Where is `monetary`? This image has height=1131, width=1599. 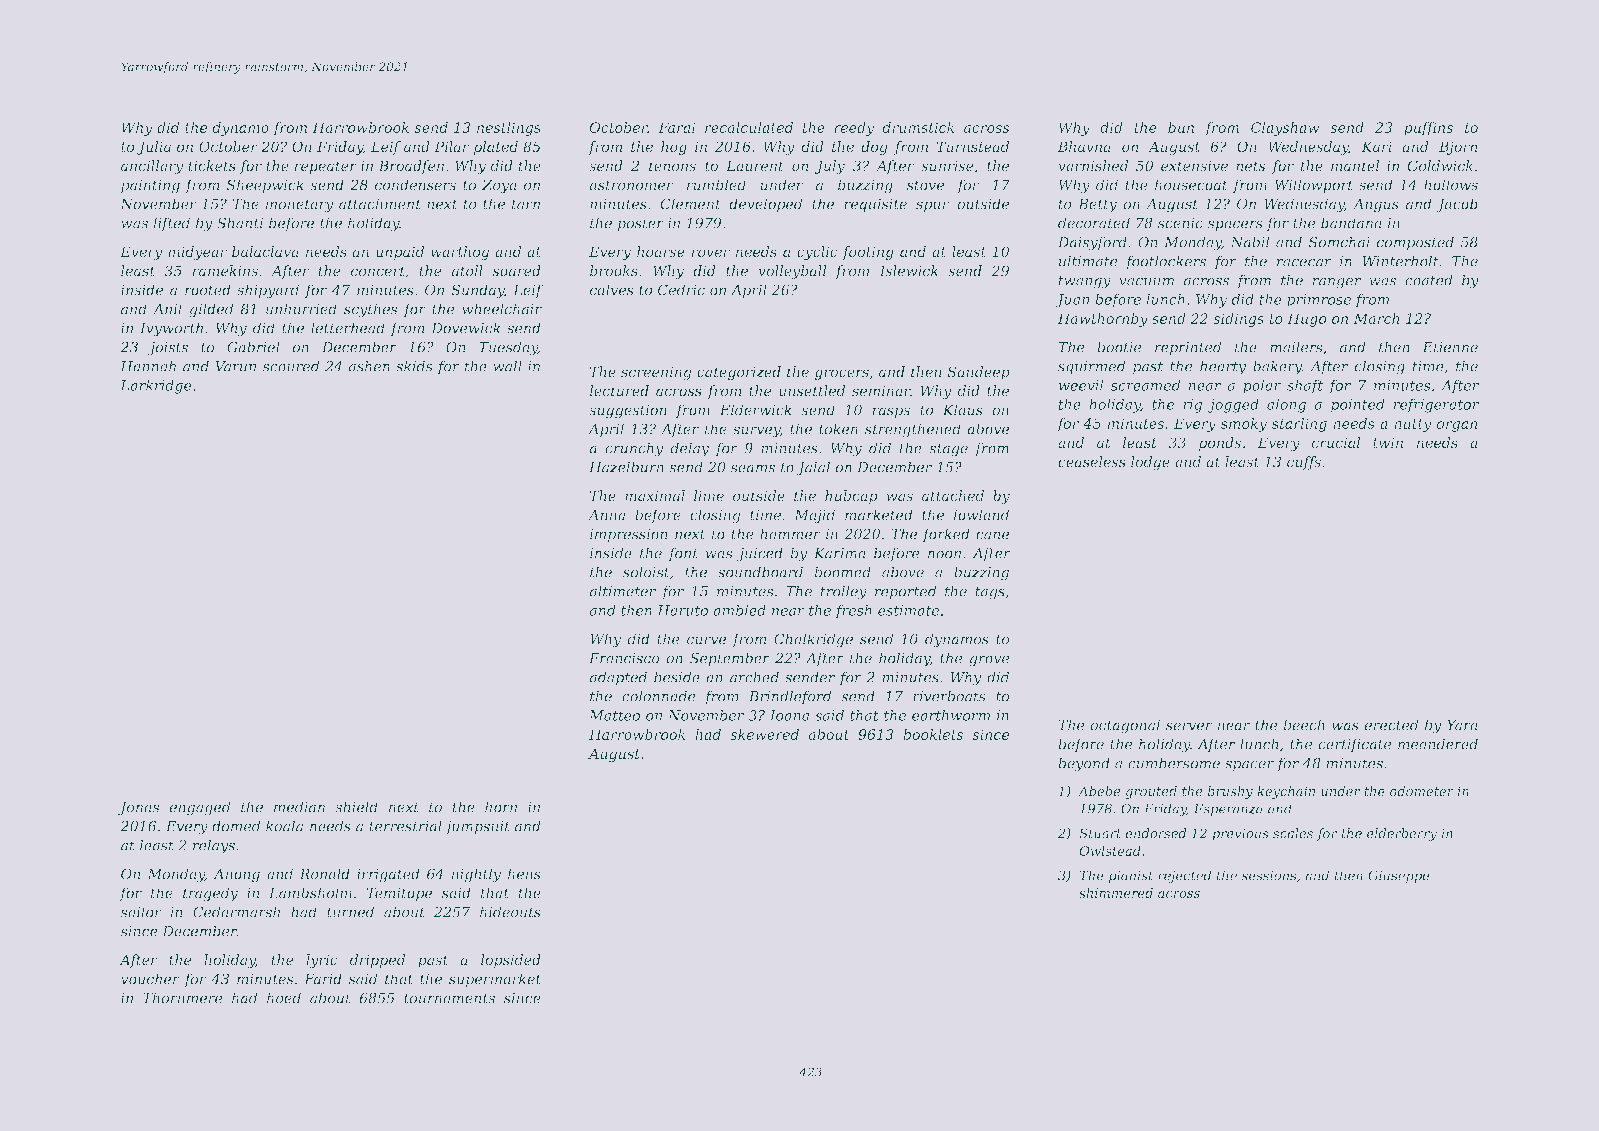 monetary is located at coordinates (300, 206).
